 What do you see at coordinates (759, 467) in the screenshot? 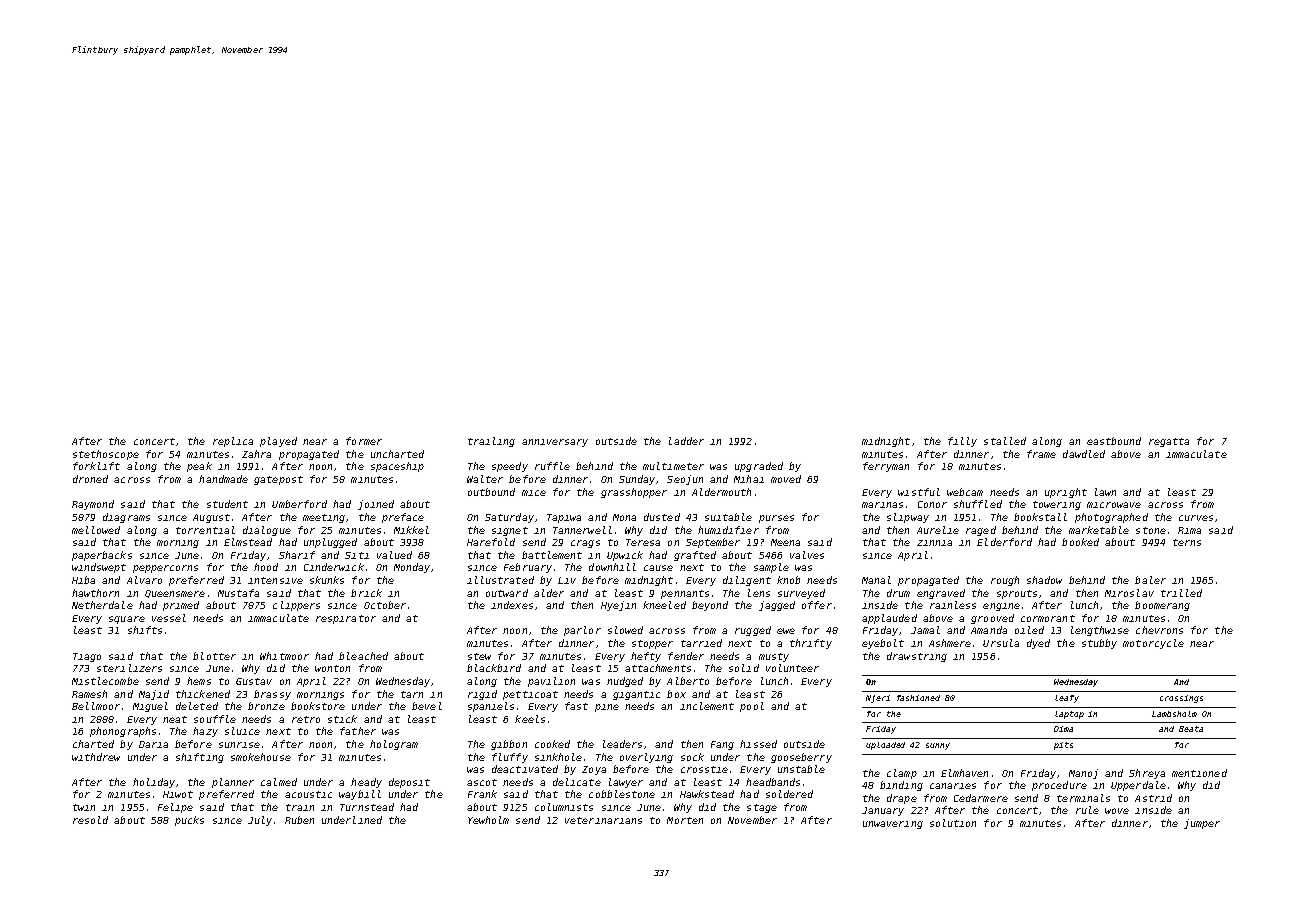
I see `upgraded` at bounding box center [759, 467].
